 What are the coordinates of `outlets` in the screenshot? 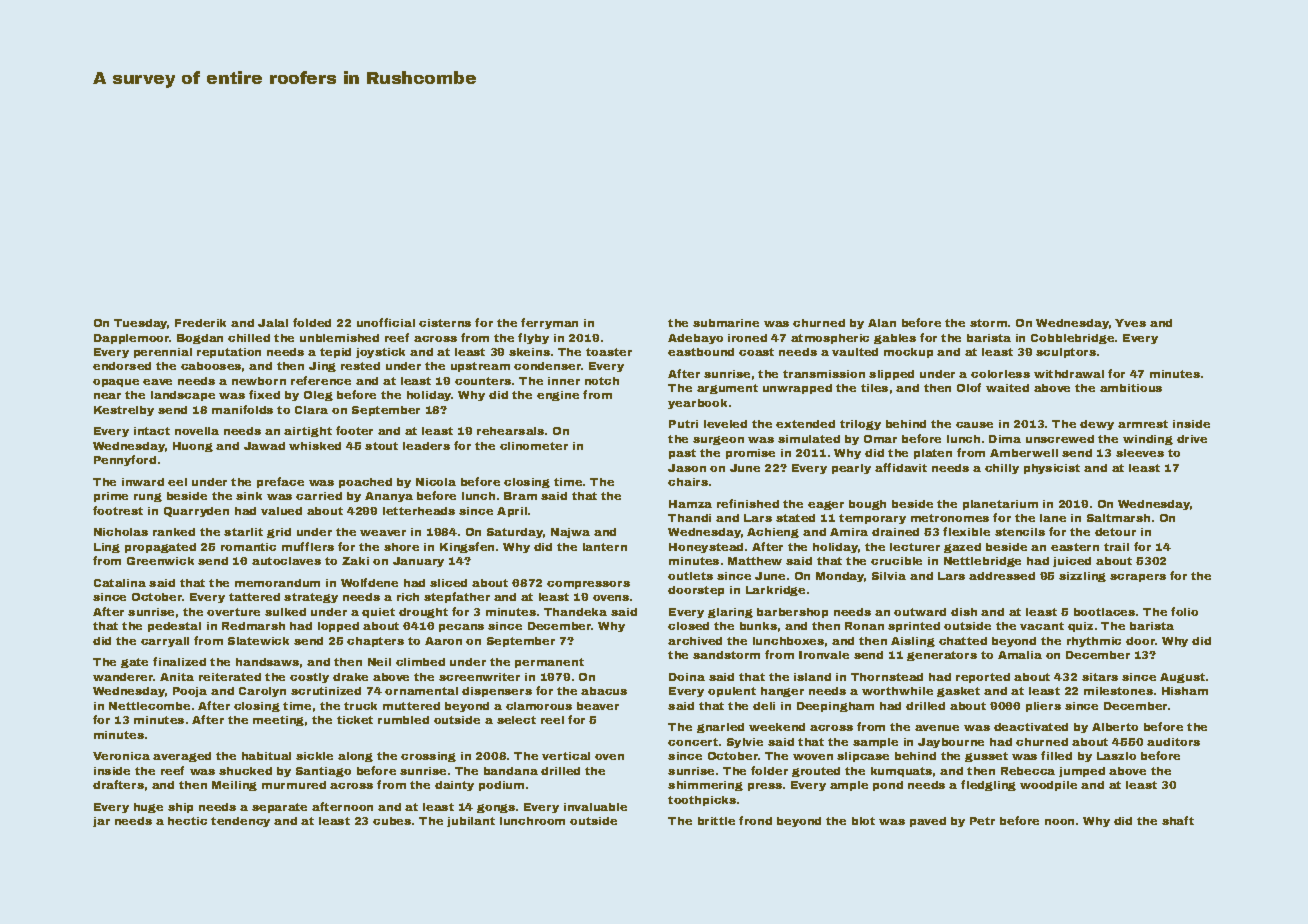 It's located at (690, 576).
